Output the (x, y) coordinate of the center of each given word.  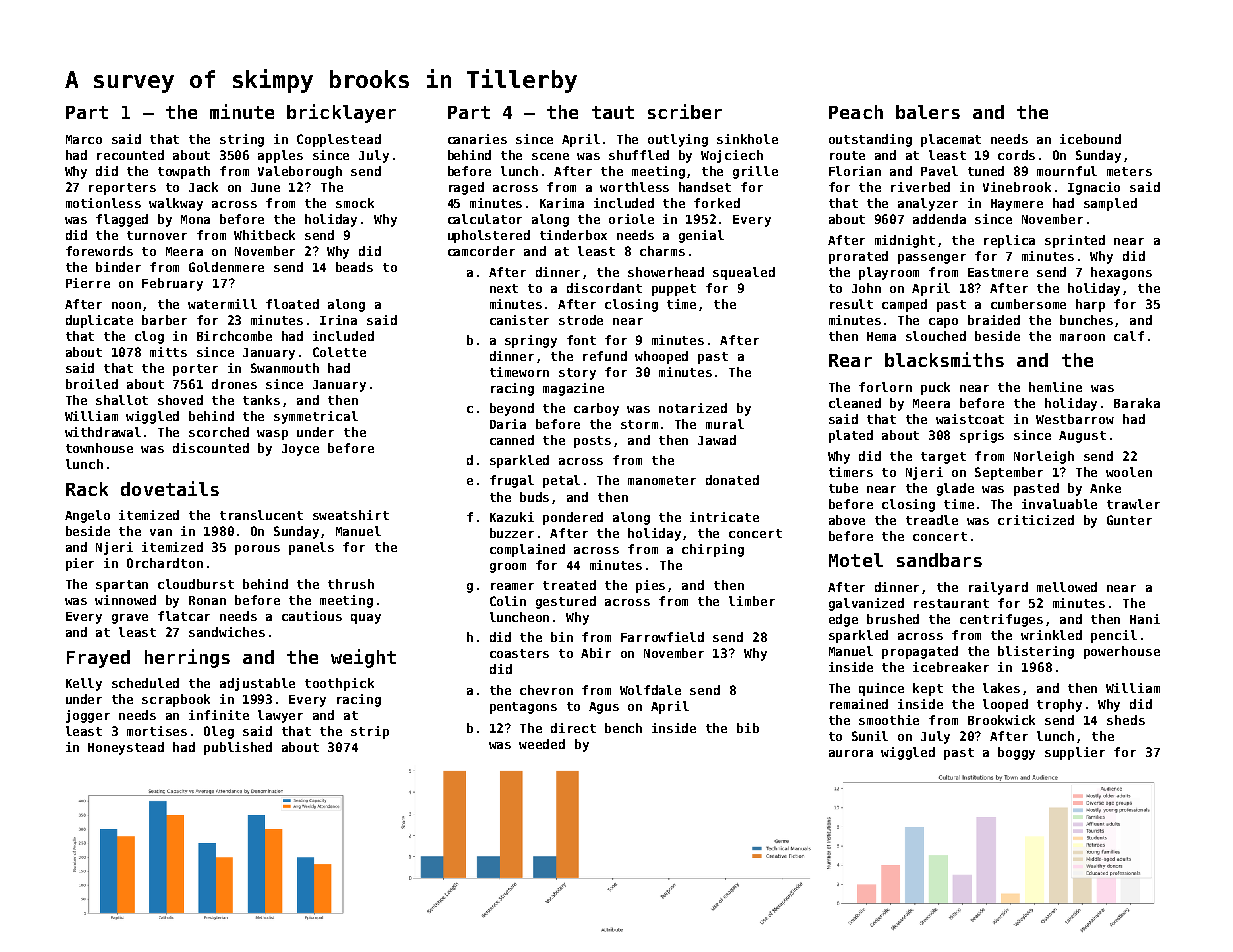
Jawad (717, 440)
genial (701, 236)
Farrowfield (662, 637)
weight (363, 658)
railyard (998, 588)
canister (519, 320)
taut (613, 112)
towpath (184, 172)
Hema (881, 336)
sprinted (1075, 241)
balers (928, 112)
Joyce (300, 450)
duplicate (99, 321)
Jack (203, 187)
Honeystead (126, 748)
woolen (1129, 472)
